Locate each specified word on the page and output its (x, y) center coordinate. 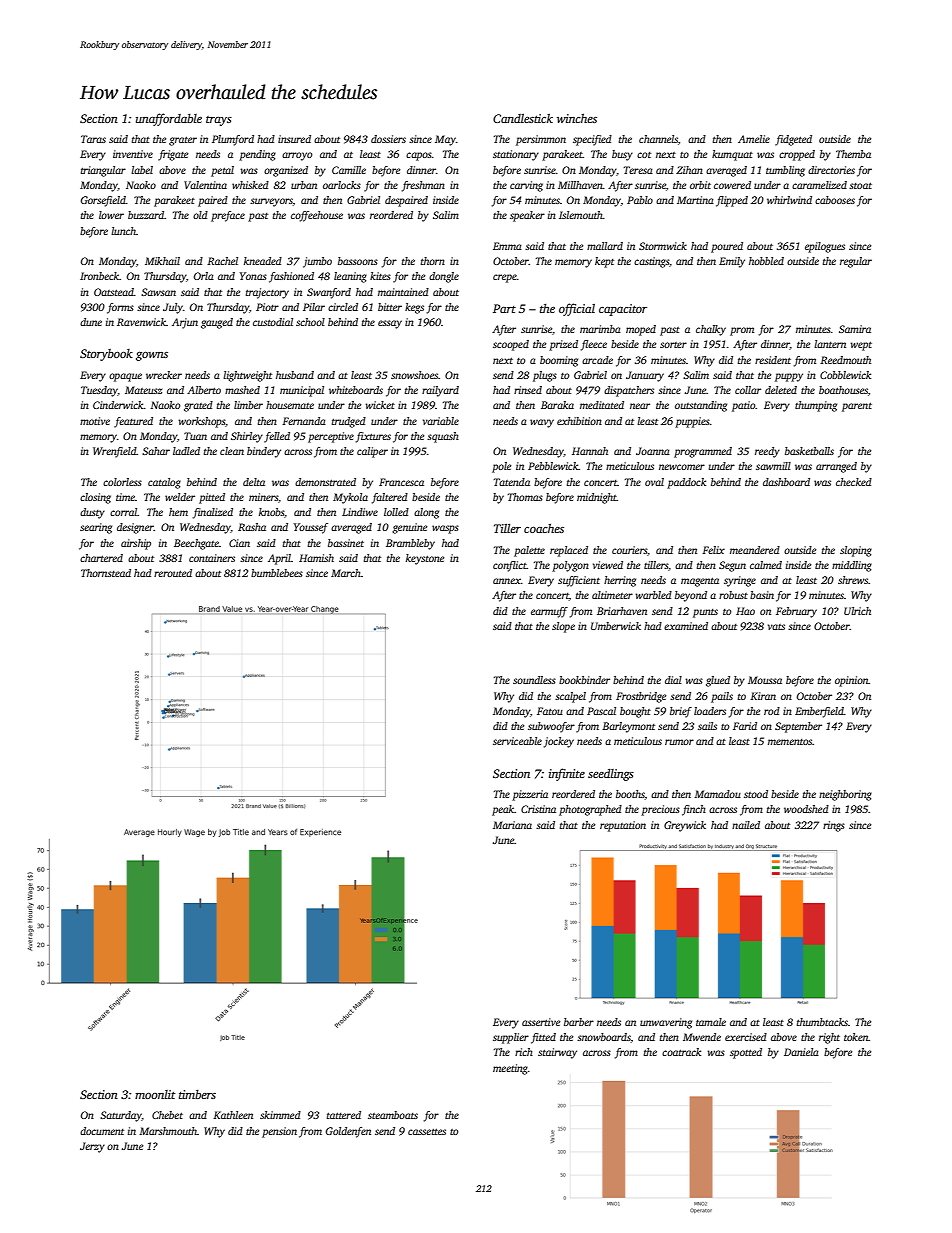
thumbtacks (822, 1022)
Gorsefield (103, 201)
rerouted (173, 573)
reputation (623, 826)
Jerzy (92, 1147)
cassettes (427, 1131)
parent (857, 407)
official (577, 309)
